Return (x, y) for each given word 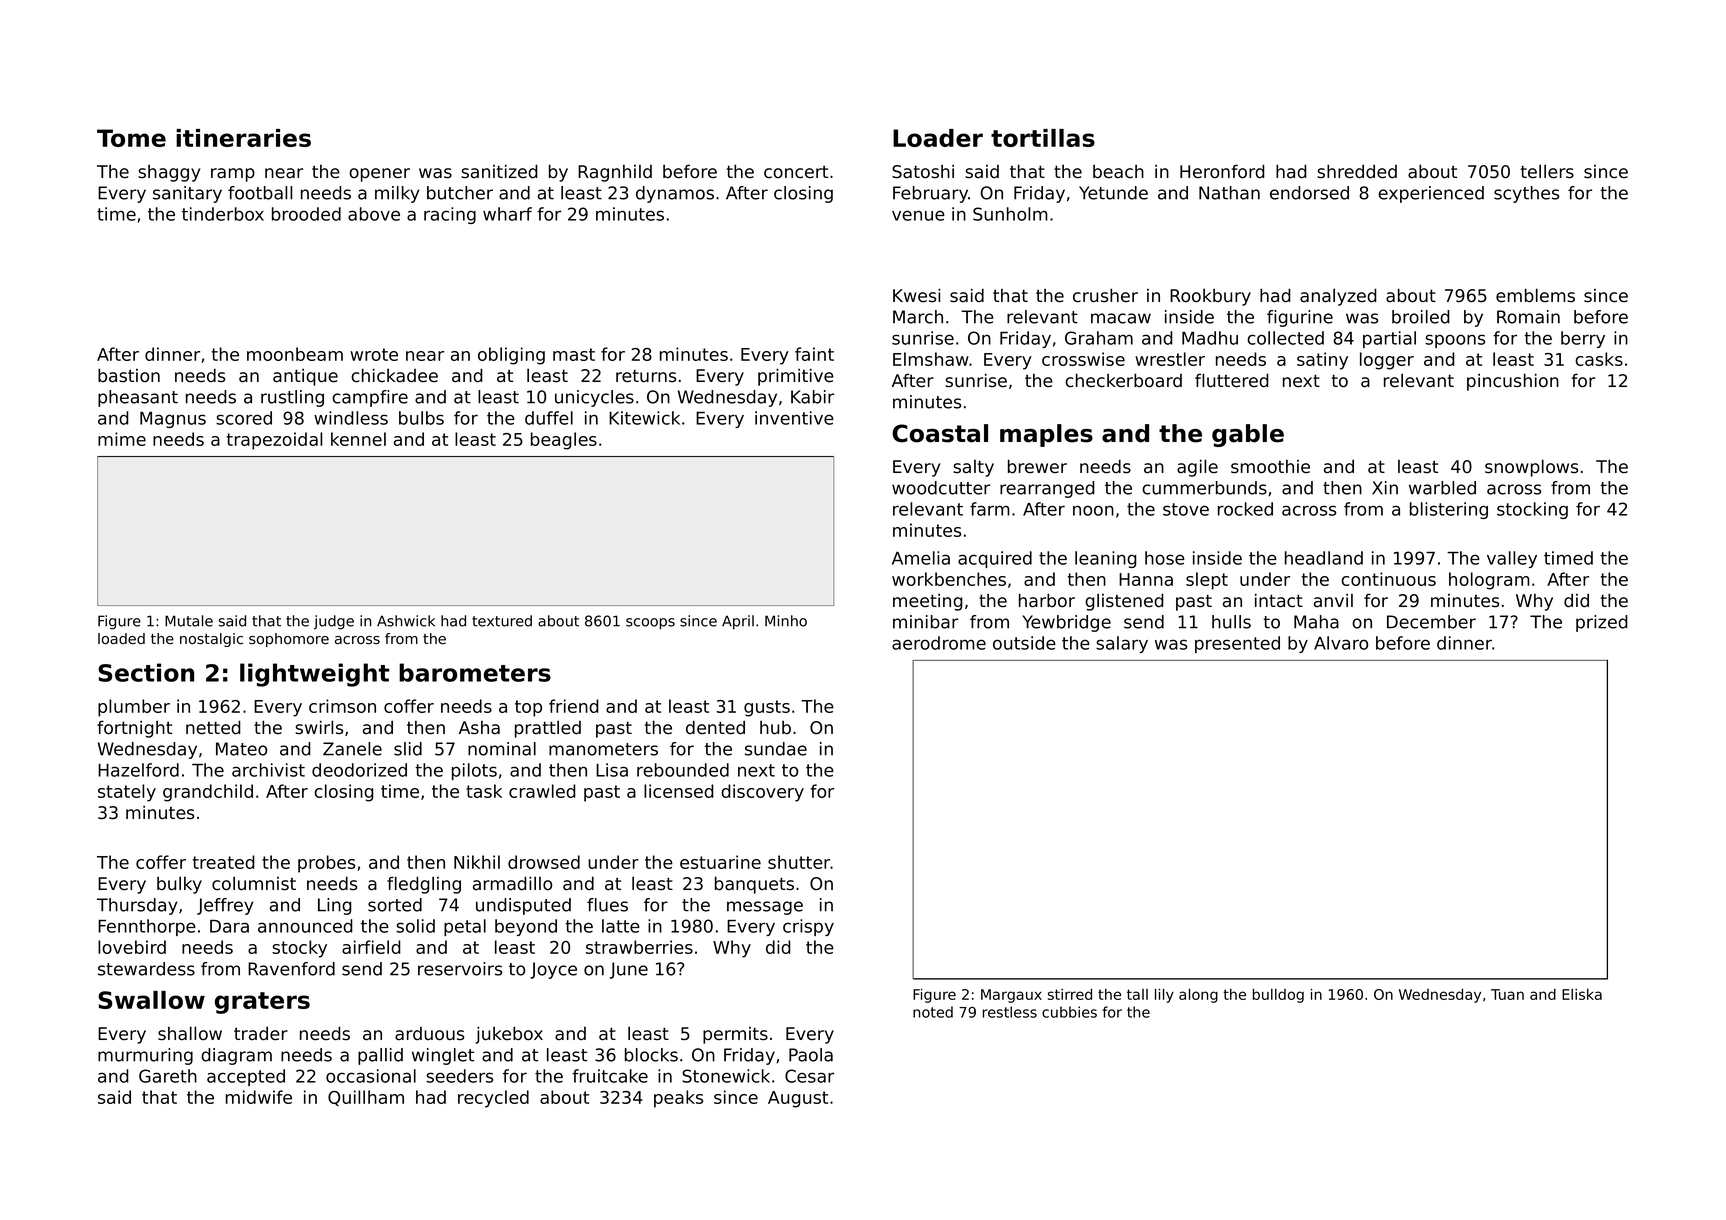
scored (244, 418)
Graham (1099, 338)
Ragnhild (615, 173)
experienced (1431, 194)
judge (334, 622)
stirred (1070, 994)
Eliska (1582, 994)
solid (415, 926)
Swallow (151, 1000)
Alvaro (1341, 643)
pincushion (1513, 382)
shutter (799, 862)
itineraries (243, 138)
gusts (767, 708)
